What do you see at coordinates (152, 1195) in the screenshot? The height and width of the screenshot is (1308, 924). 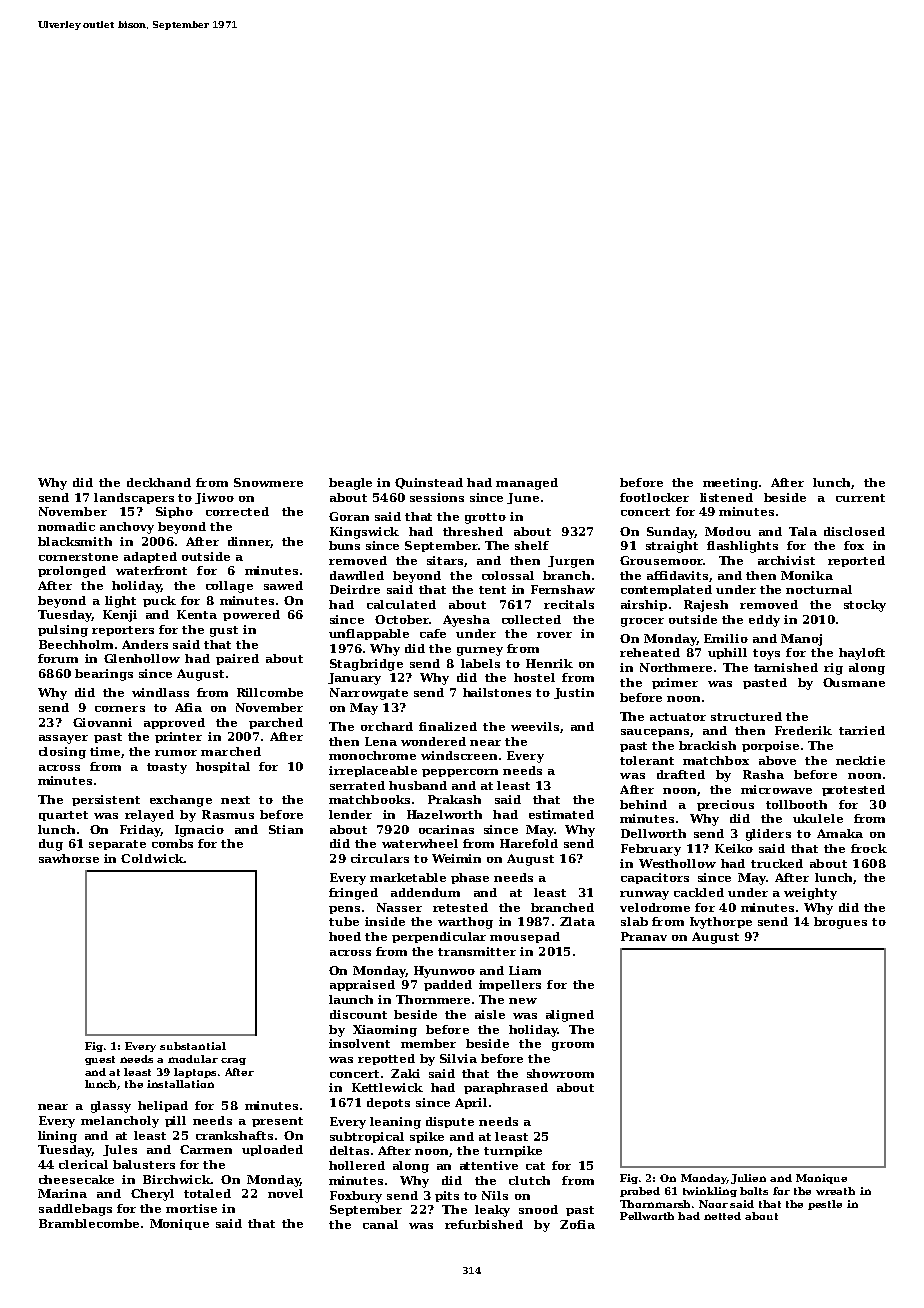 I see `Cheryl` at bounding box center [152, 1195].
